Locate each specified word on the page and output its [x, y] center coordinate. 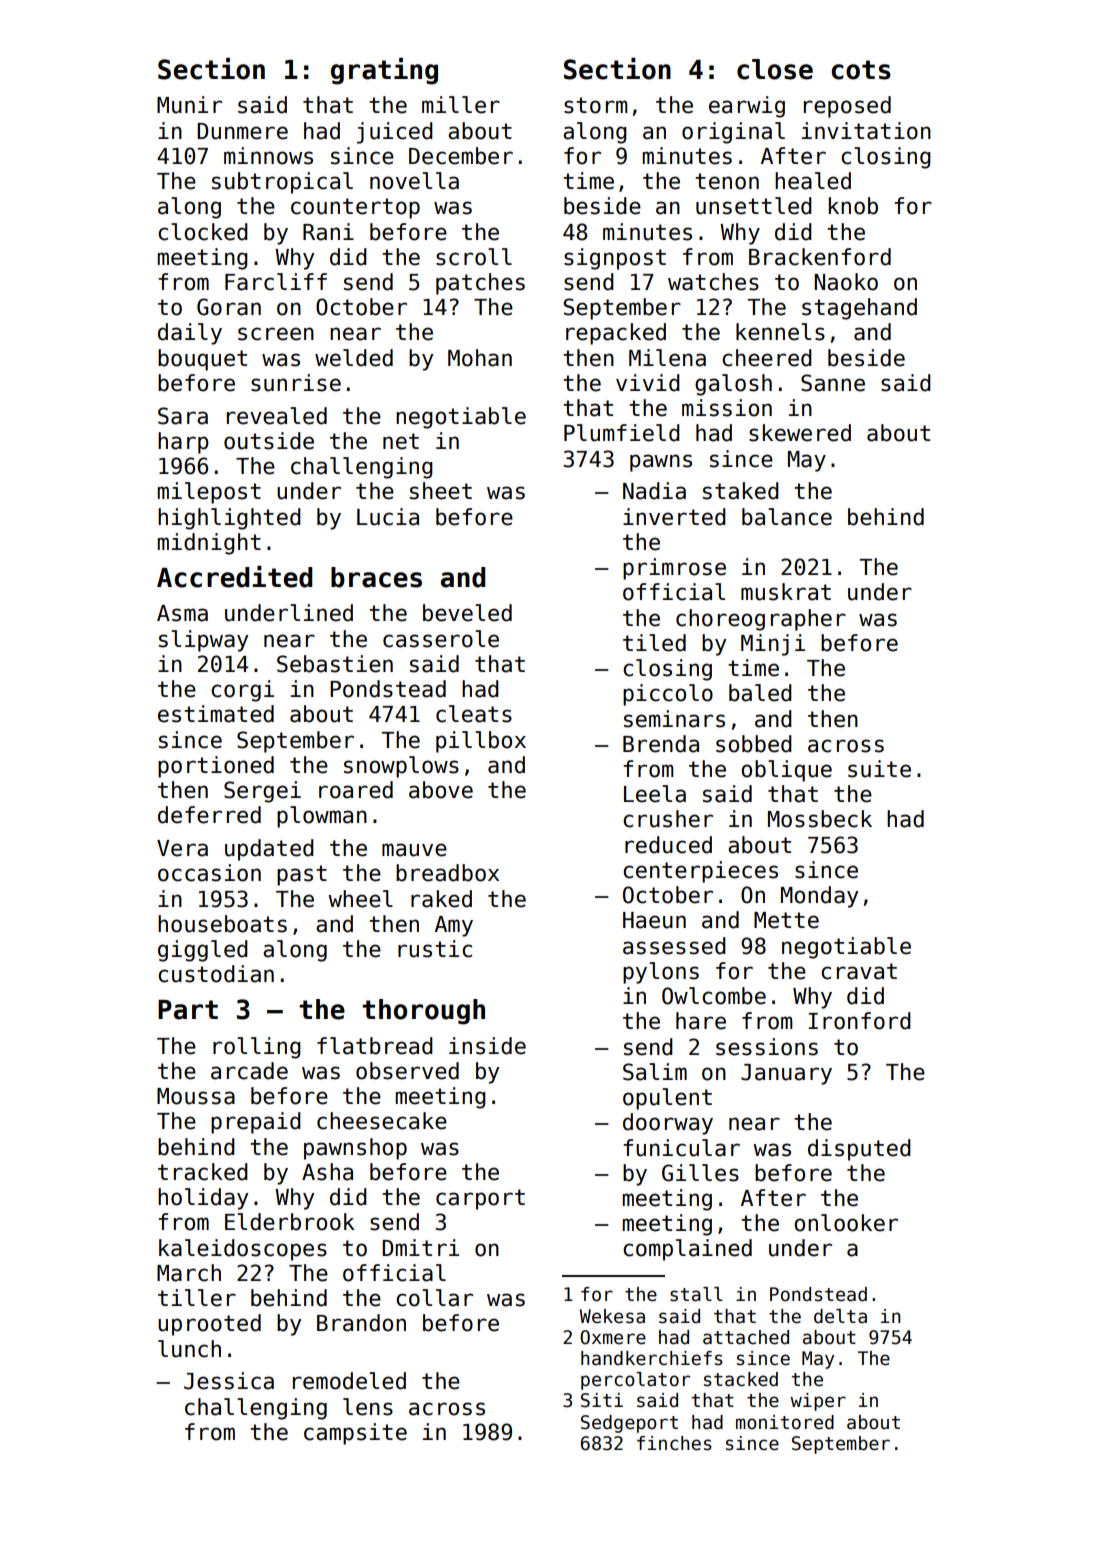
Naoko [846, 282]
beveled [467, 613]
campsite [355, 1434]
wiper [818, 1402]
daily [190, 334]
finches [674, 1443]
